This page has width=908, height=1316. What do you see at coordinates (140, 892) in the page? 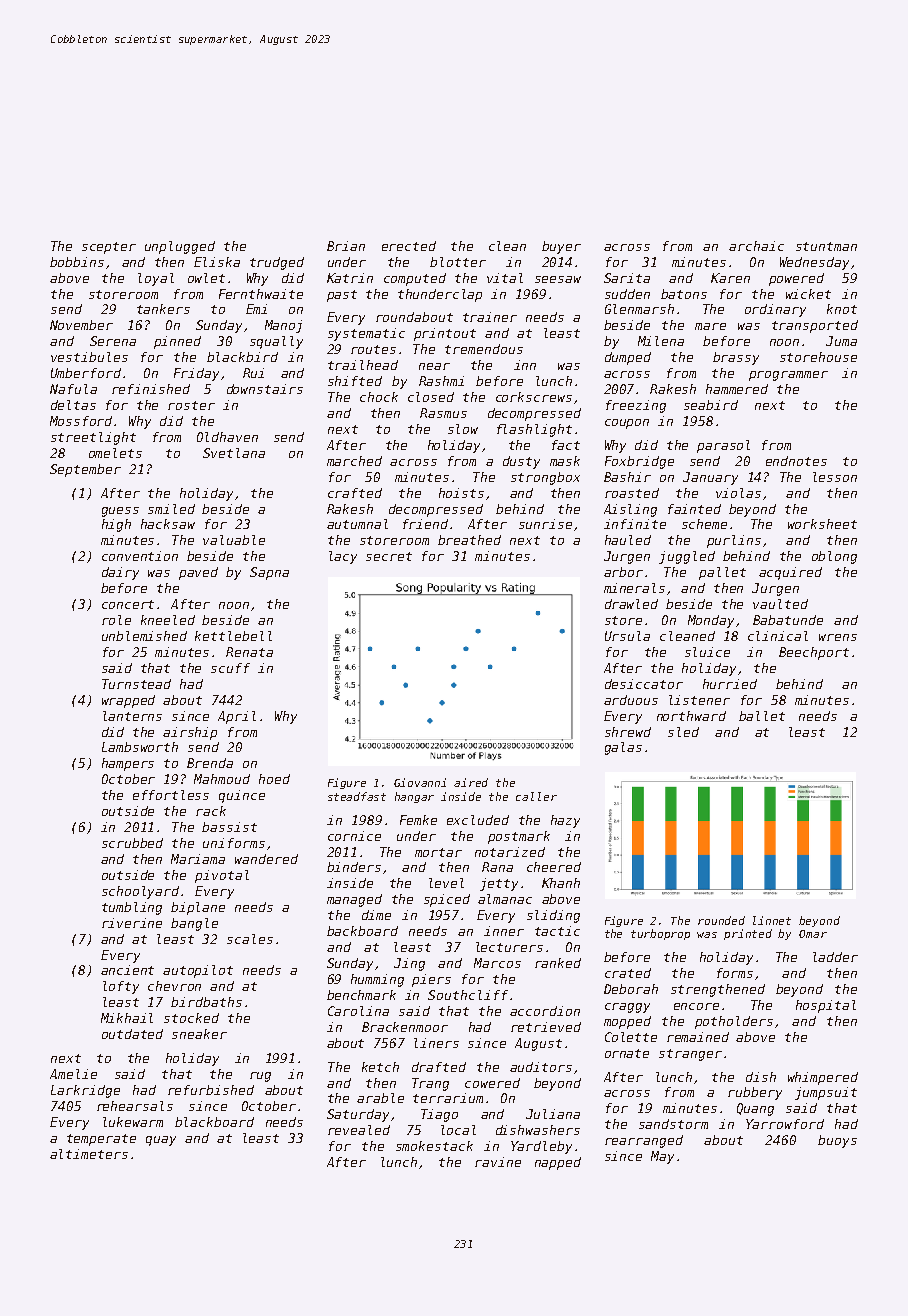
I see `schoolyard` at bounding box center [140, 892].
